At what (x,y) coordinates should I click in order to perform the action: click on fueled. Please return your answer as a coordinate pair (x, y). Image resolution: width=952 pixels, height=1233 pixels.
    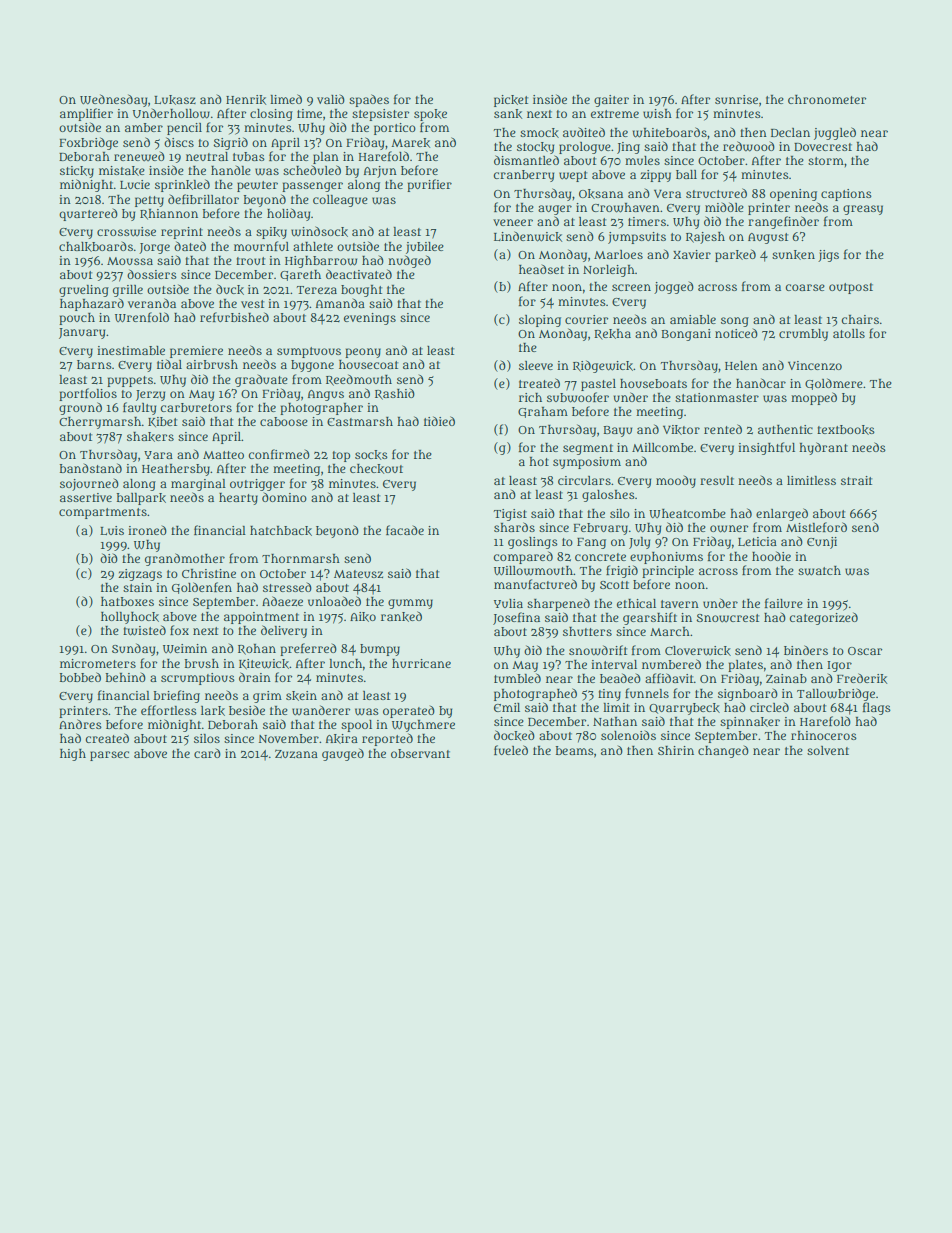
    Looking at the image, I should click on (511, 750).
